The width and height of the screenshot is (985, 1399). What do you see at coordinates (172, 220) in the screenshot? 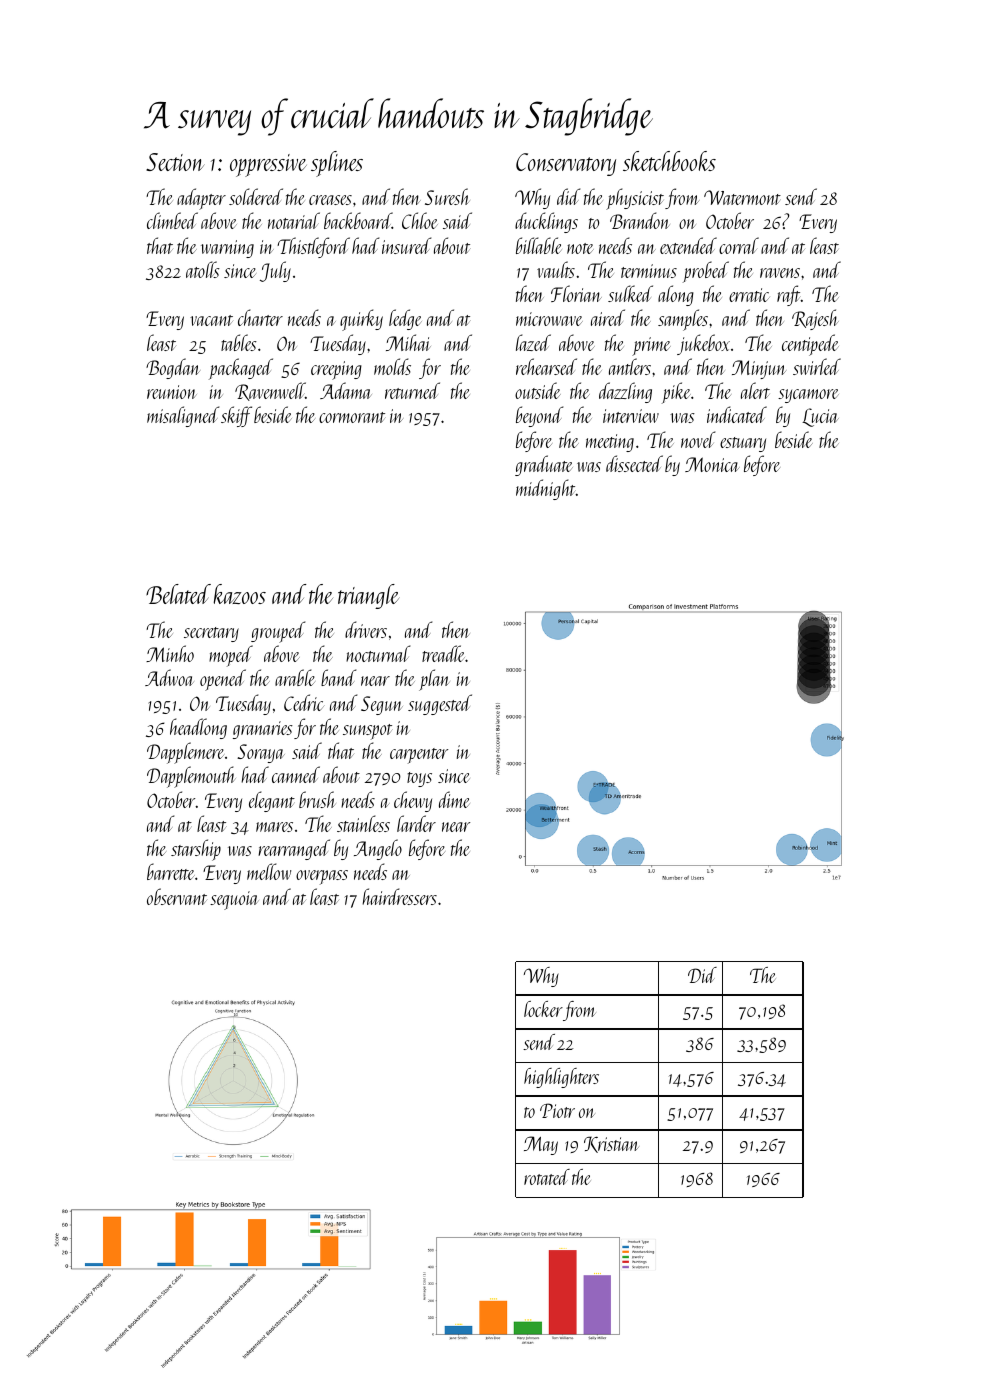
I see `climbed` at bounding box center [172, 220].
